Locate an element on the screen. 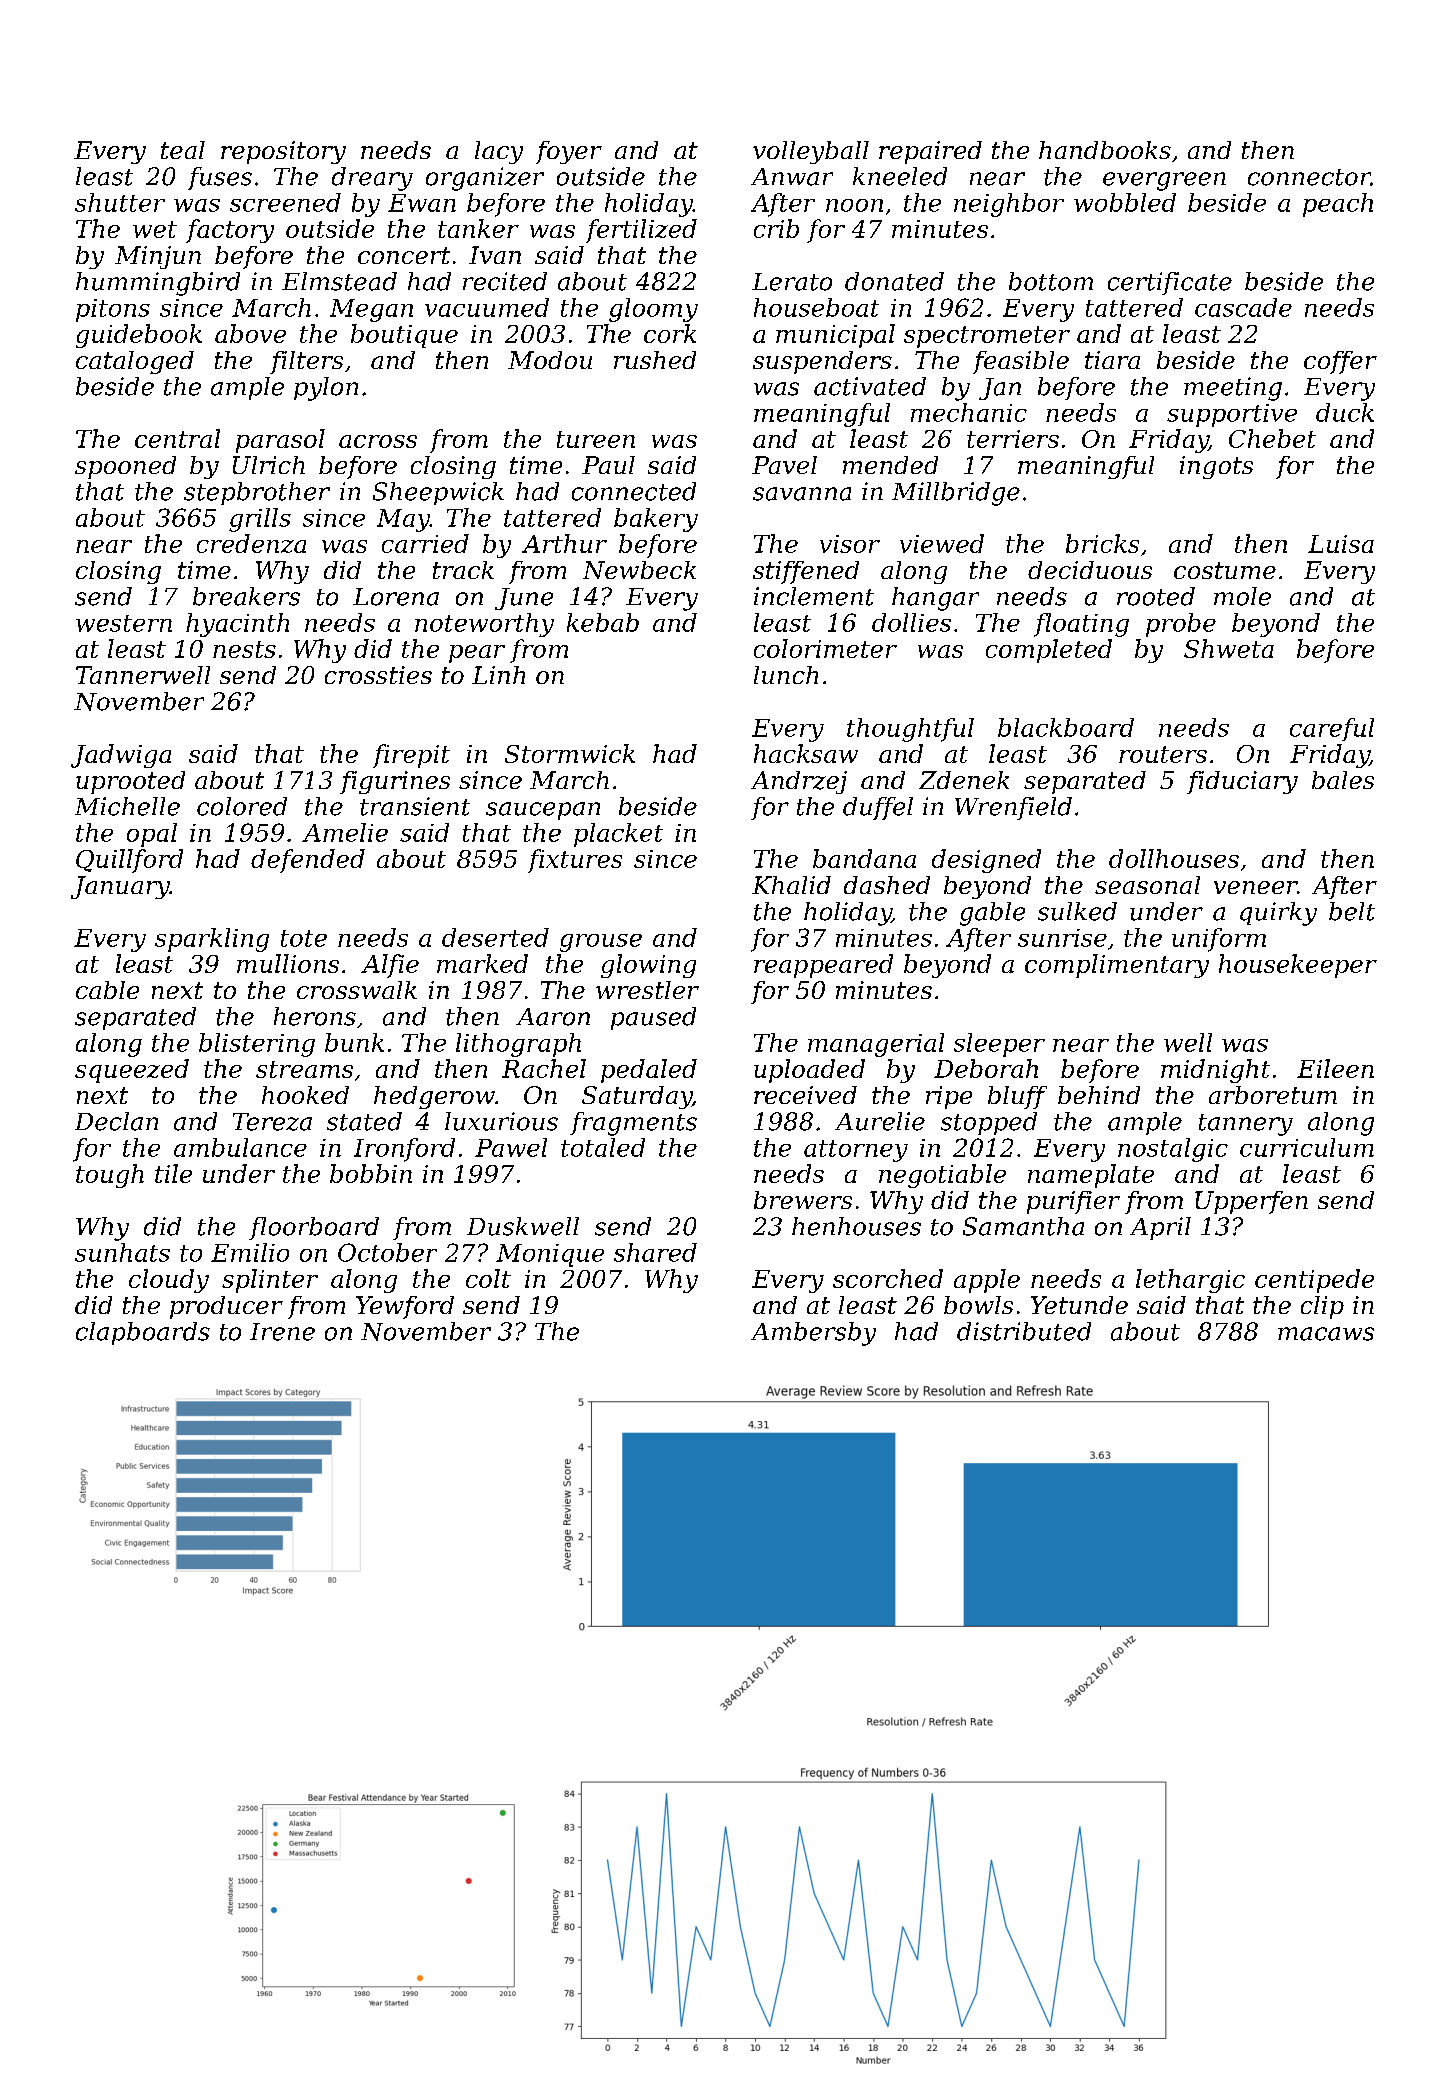 The image size is (1450, 2100). hyacinth is located at coordinates (237, 625).
